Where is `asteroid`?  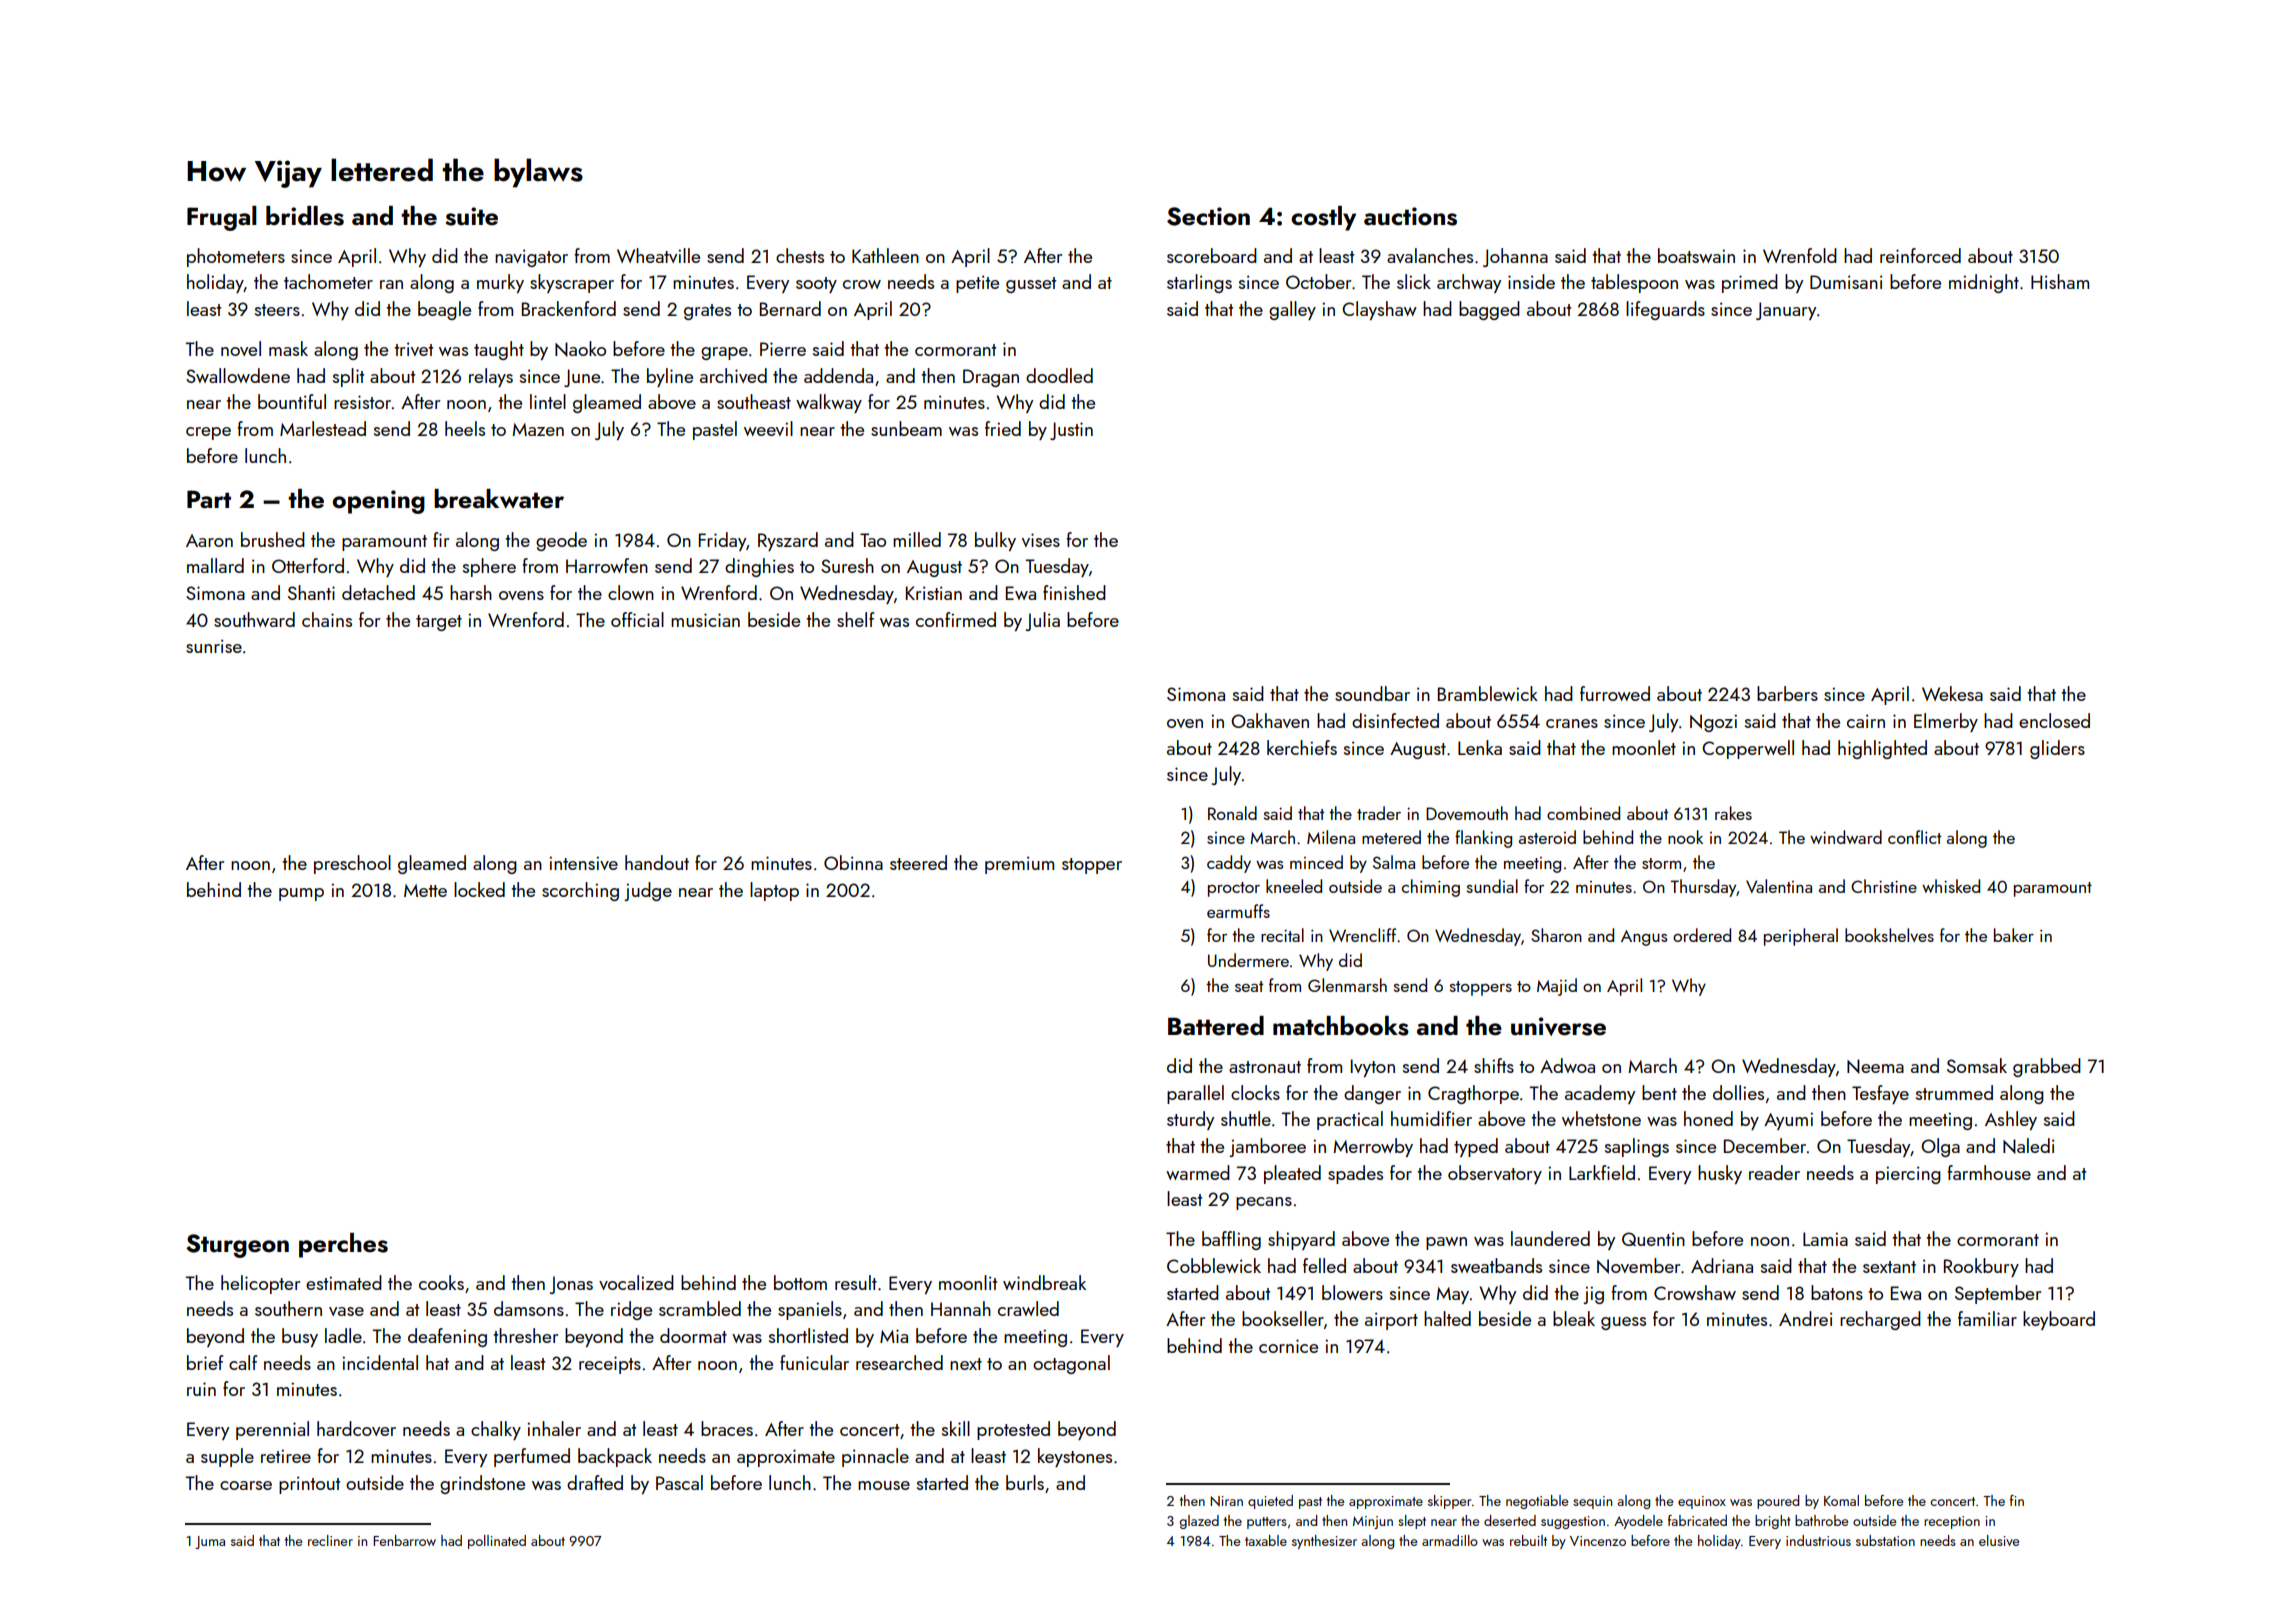
asteroid is located at coordinates (1547, 837).
